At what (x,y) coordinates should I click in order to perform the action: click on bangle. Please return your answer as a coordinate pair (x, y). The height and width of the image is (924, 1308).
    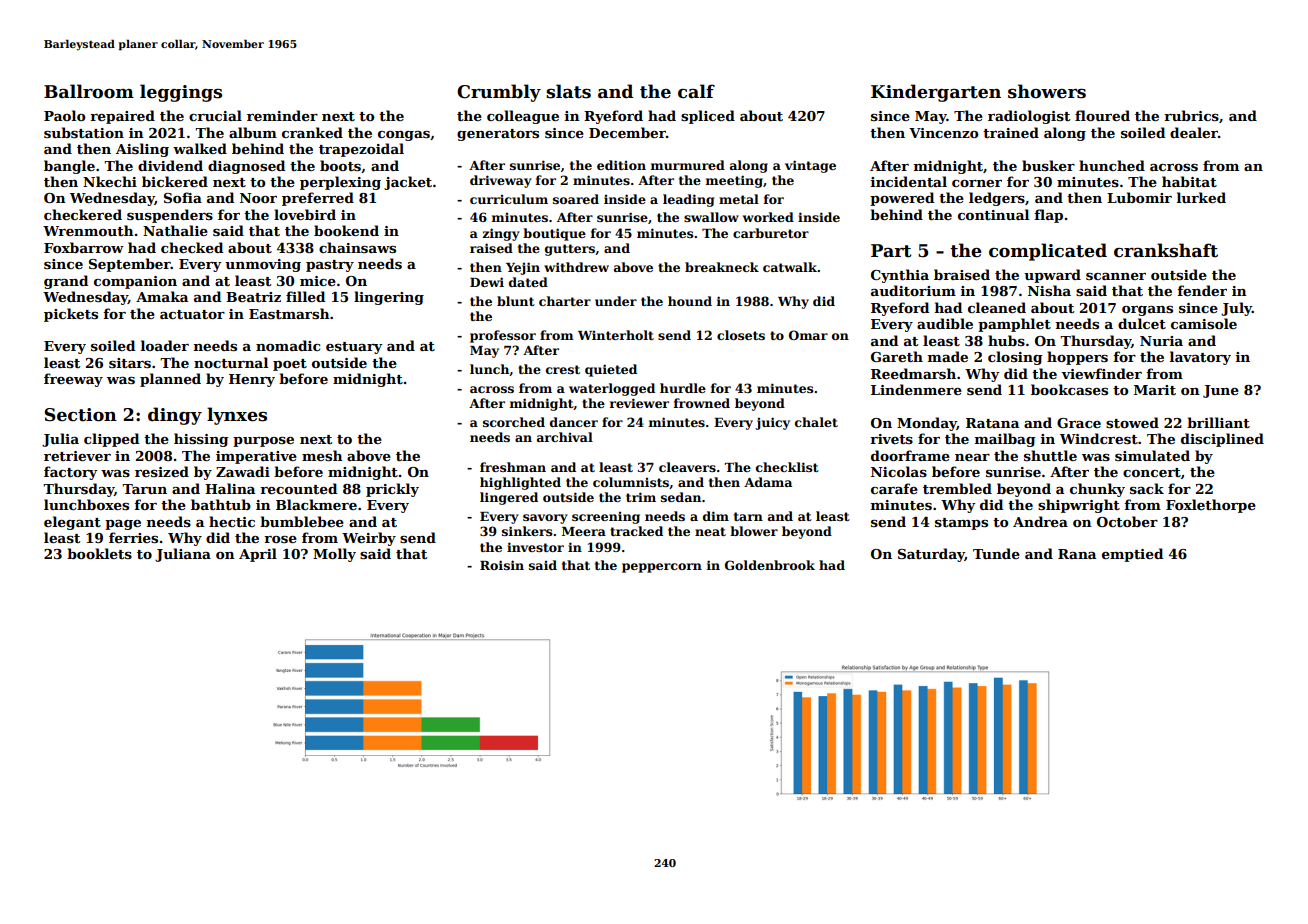
    Looking at the image, I should click on (69, 167).
